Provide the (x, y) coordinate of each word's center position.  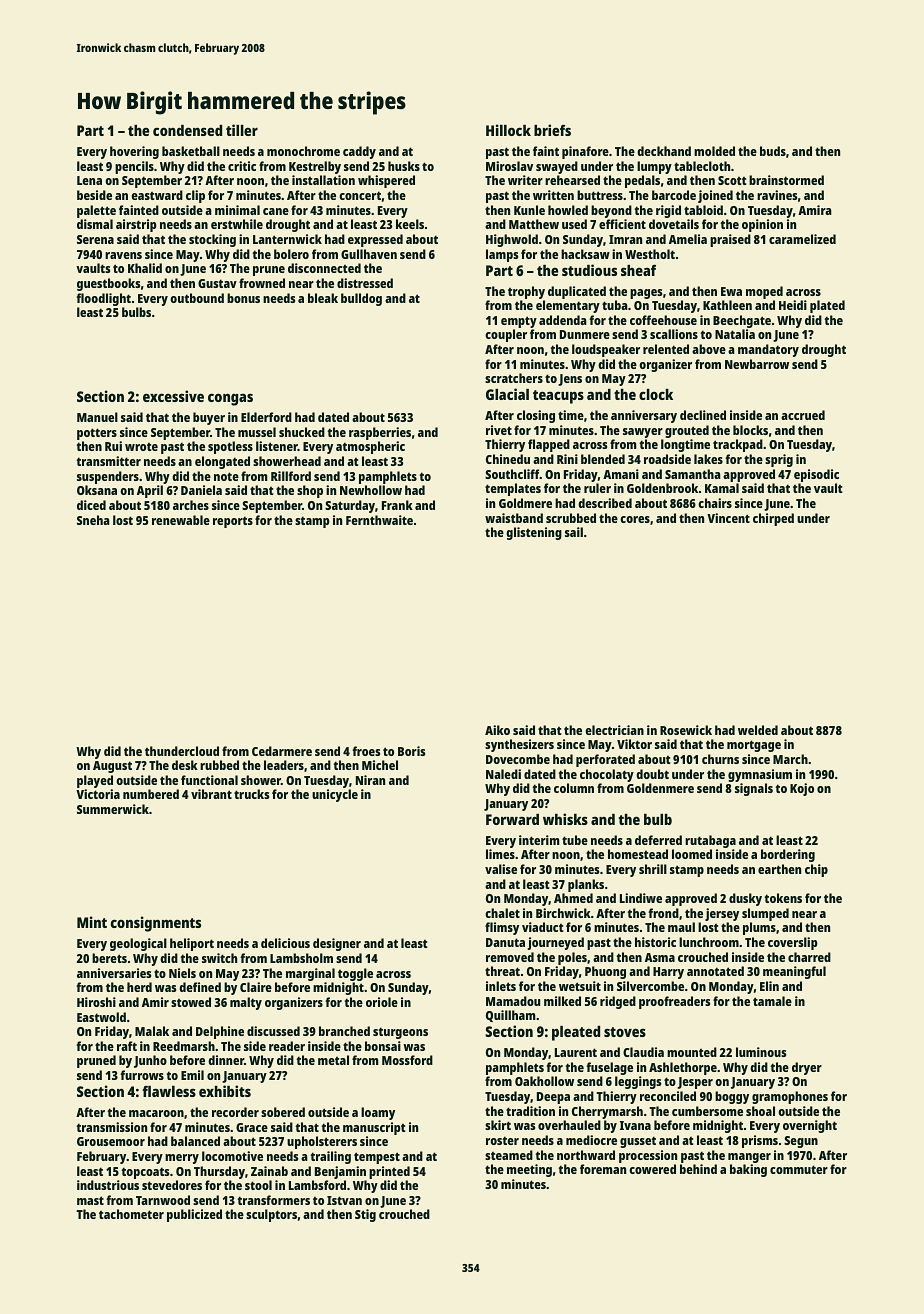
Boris (411, 751)
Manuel (97, 417)
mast (90, 1200)
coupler (506, 335)
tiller (242, 130)
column (574, 788)
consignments (156, 924)
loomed (692, 854)
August (112, 767)
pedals (642, 181)
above (709, 349)
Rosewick (686, 730)
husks (404, 166)
